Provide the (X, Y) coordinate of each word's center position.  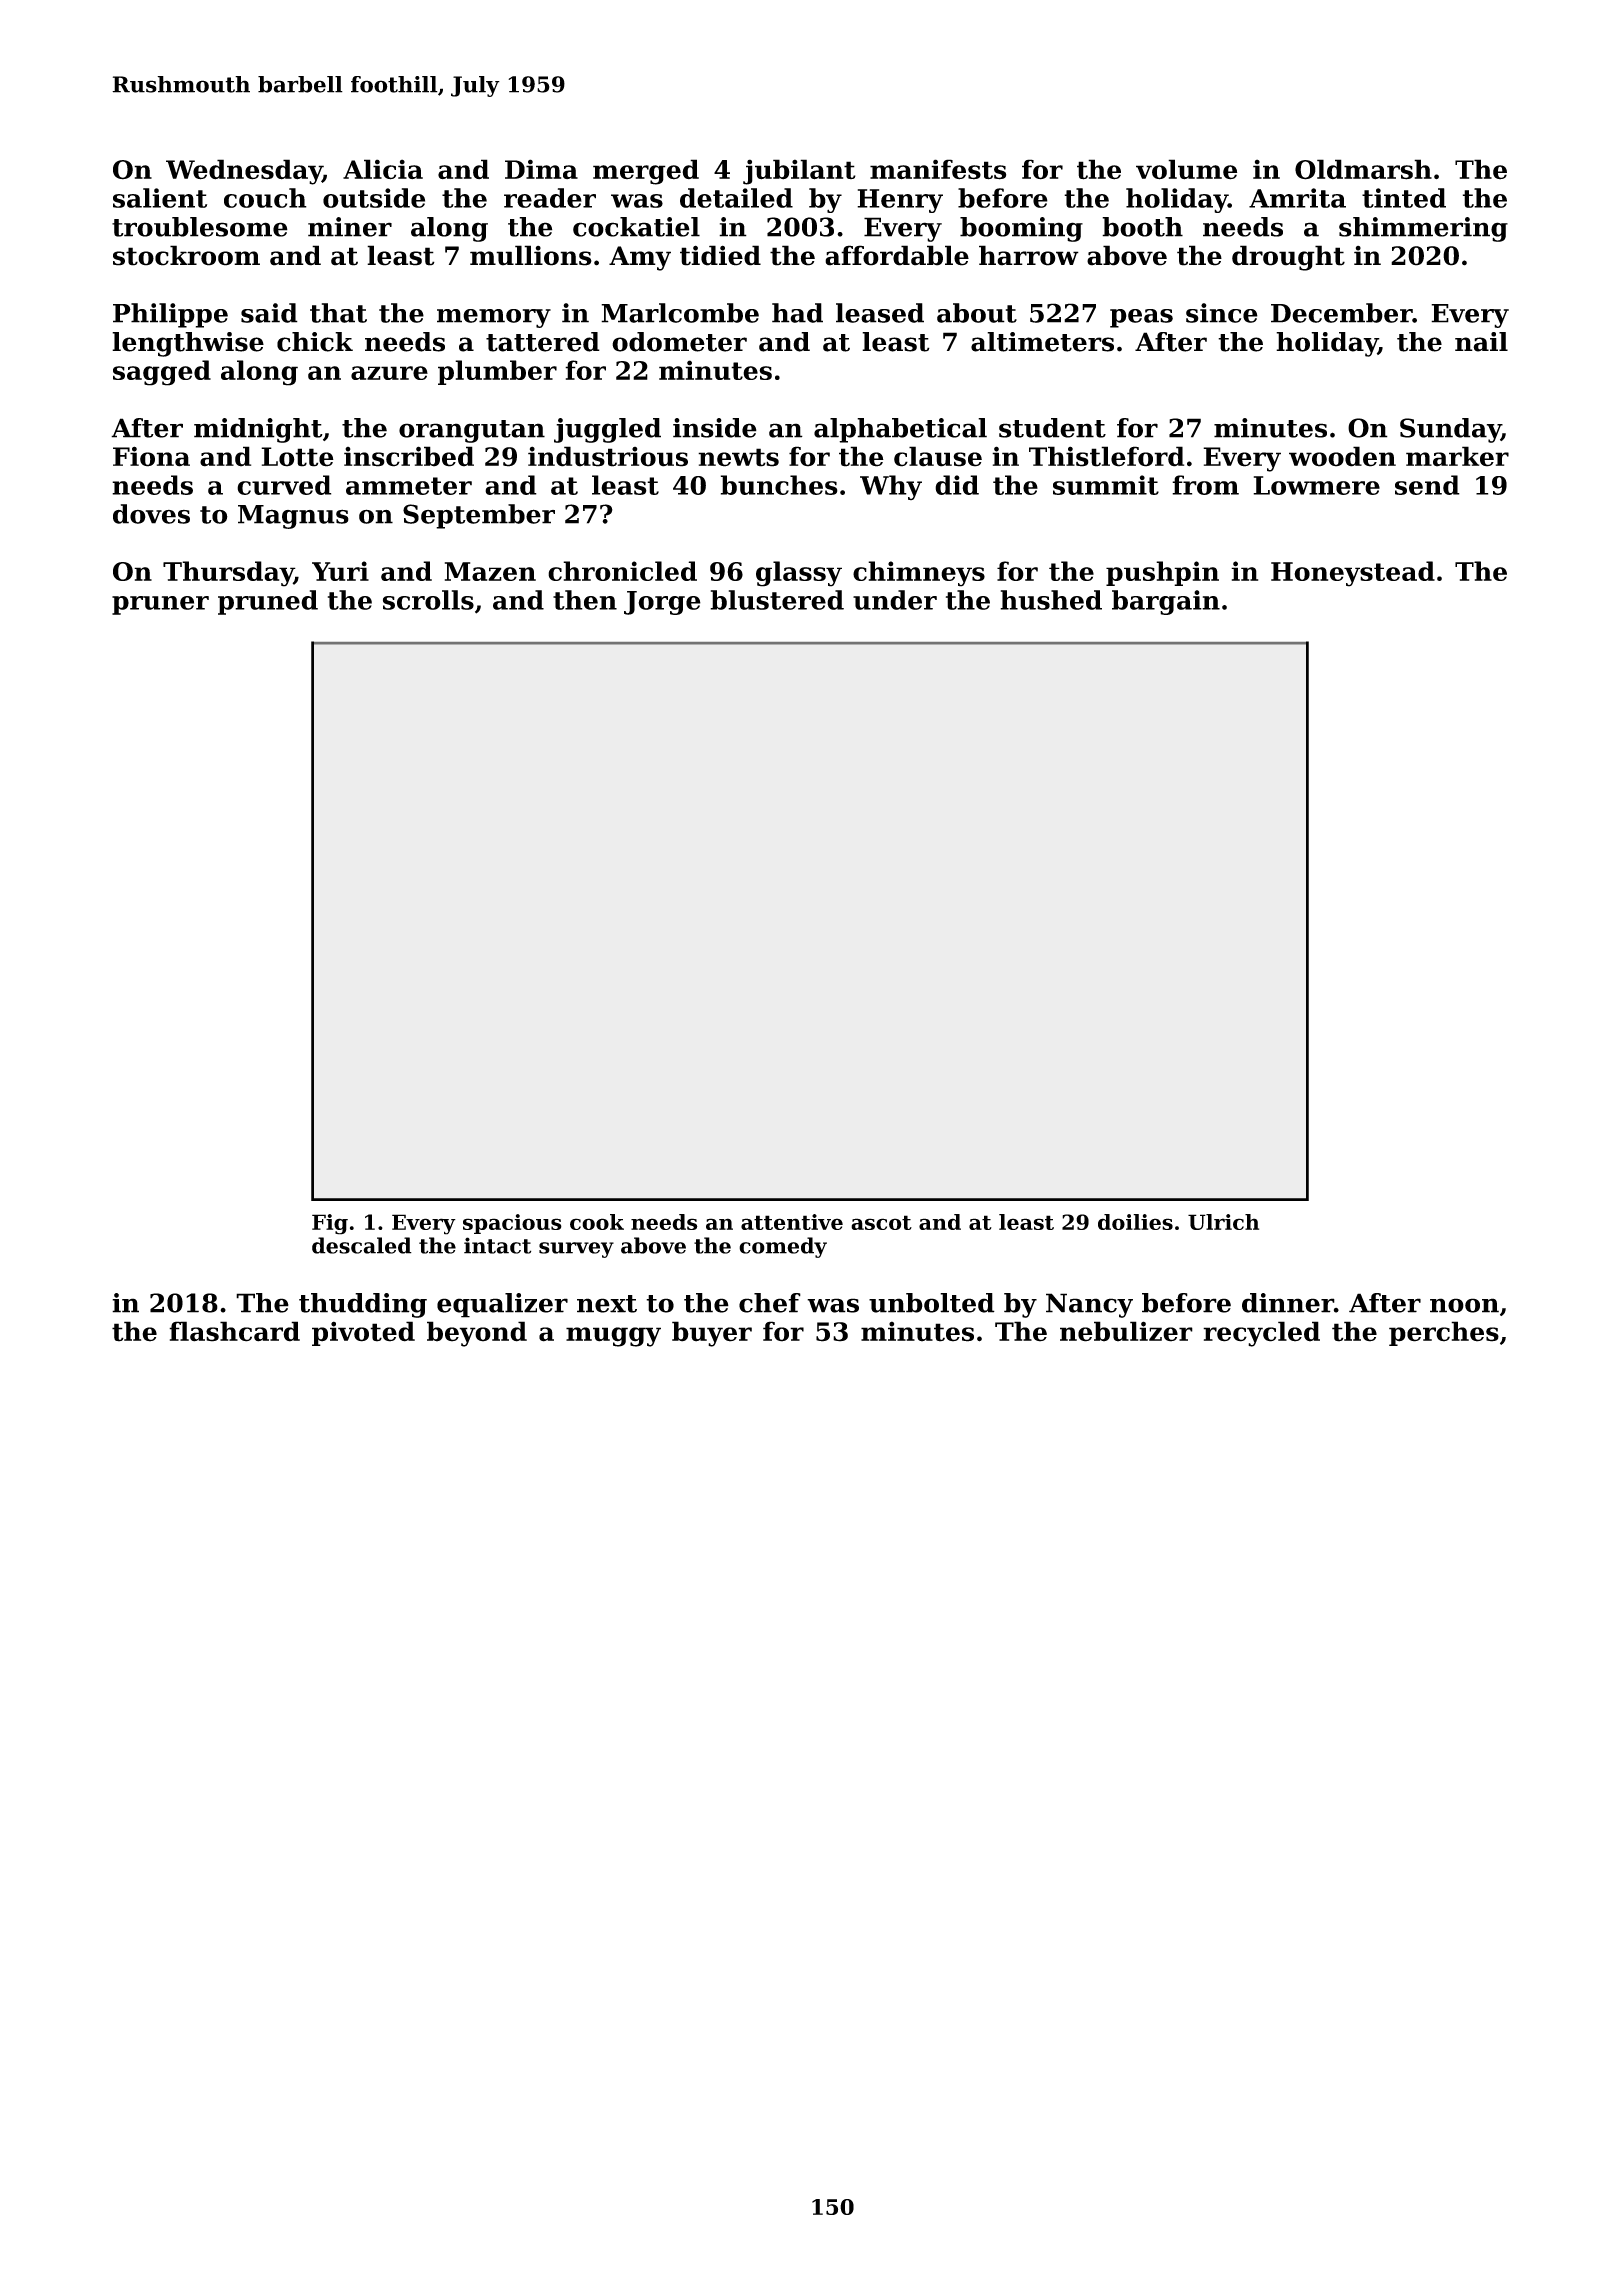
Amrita (1297, 198)
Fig (330, 1224)
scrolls (428, 600)
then (585, 600)
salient (160, 198)
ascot (881, 1222)
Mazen (490, 571)
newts (738, 457)
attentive (792, 1222)
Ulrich (1223, 1222)
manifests (938, 169)
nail (1481, 342)
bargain (1166, 602)
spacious (512, 1224)
